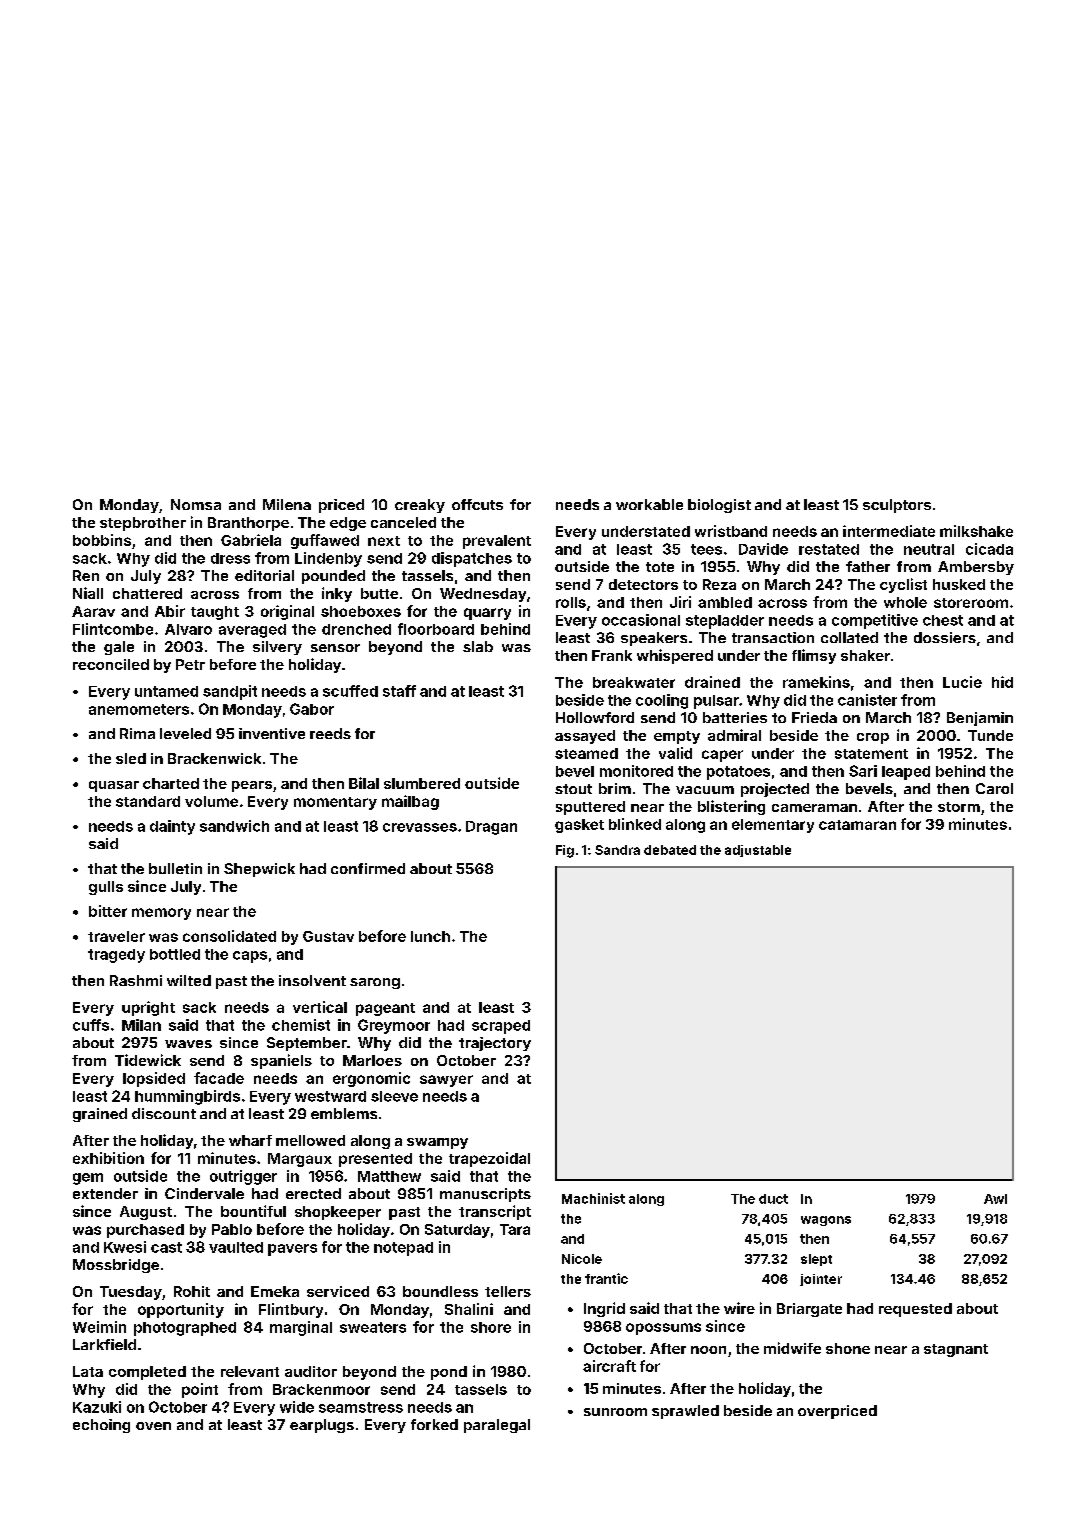 The image size is (1086, 1536). Describe the element at coordinates (649, 504) in the document. I see `workable` at that location.
